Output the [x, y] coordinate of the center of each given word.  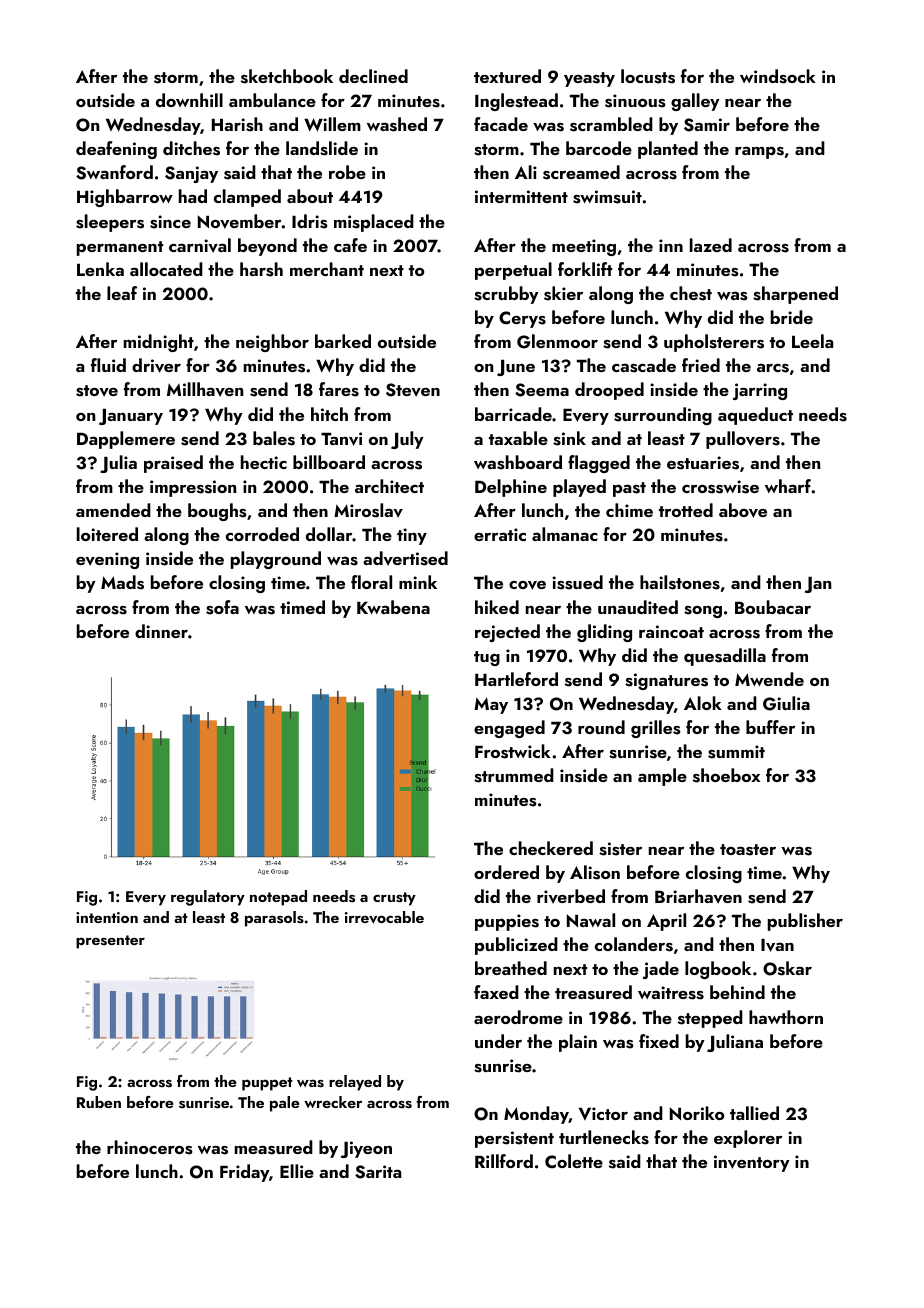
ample [662, 777]
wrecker [333, 1102]
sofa [222, 607]
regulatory [208, 898]
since [170, 222]
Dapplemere [126, 440]
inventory [752, 1163]
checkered [551, 848]
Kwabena [393, 607]
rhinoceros [150, 1147]
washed [397, 124]
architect [389, 486]
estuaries [703, 463]
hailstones [680, 582]
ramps [759, 152]
